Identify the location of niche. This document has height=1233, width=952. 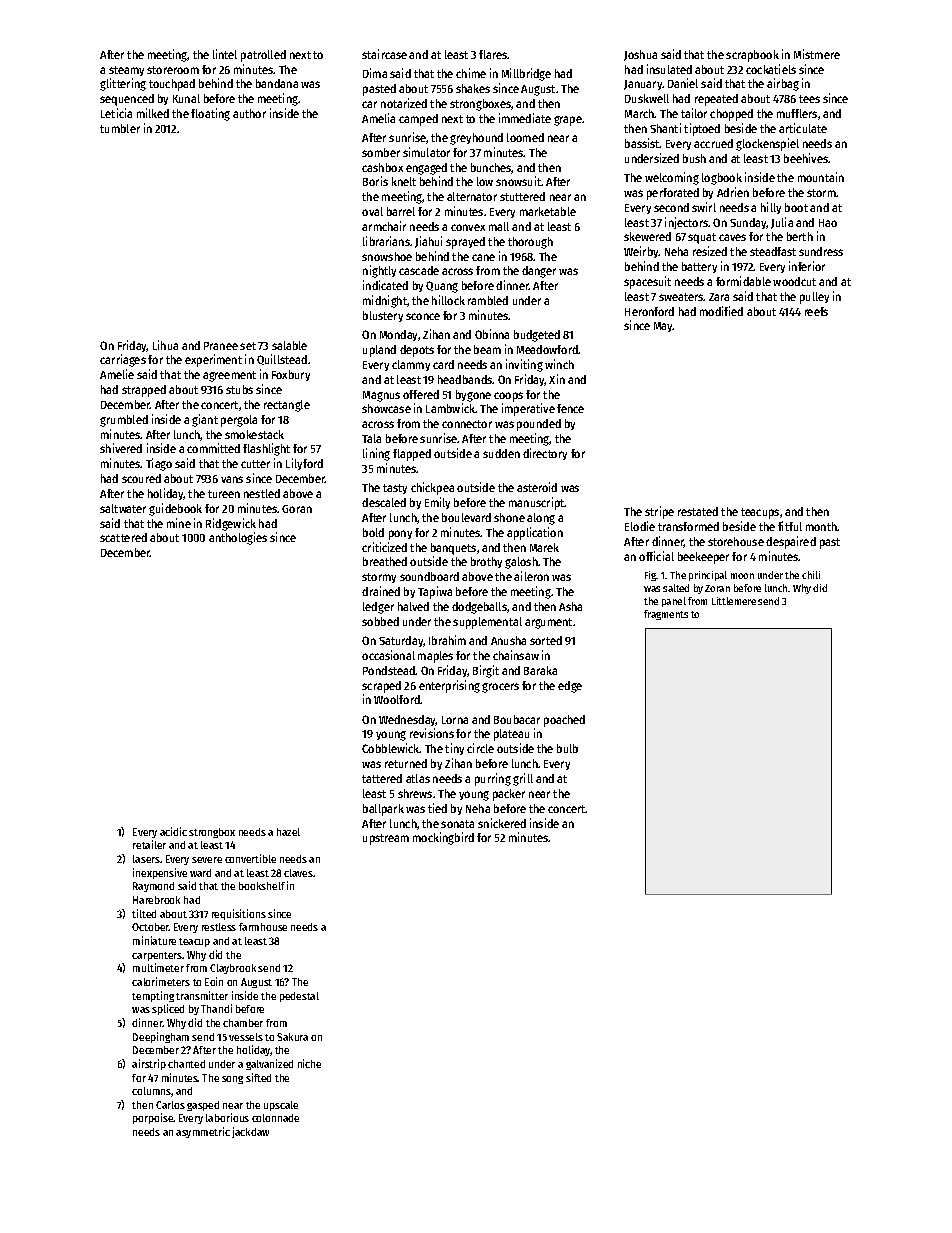
(309, 1063).
